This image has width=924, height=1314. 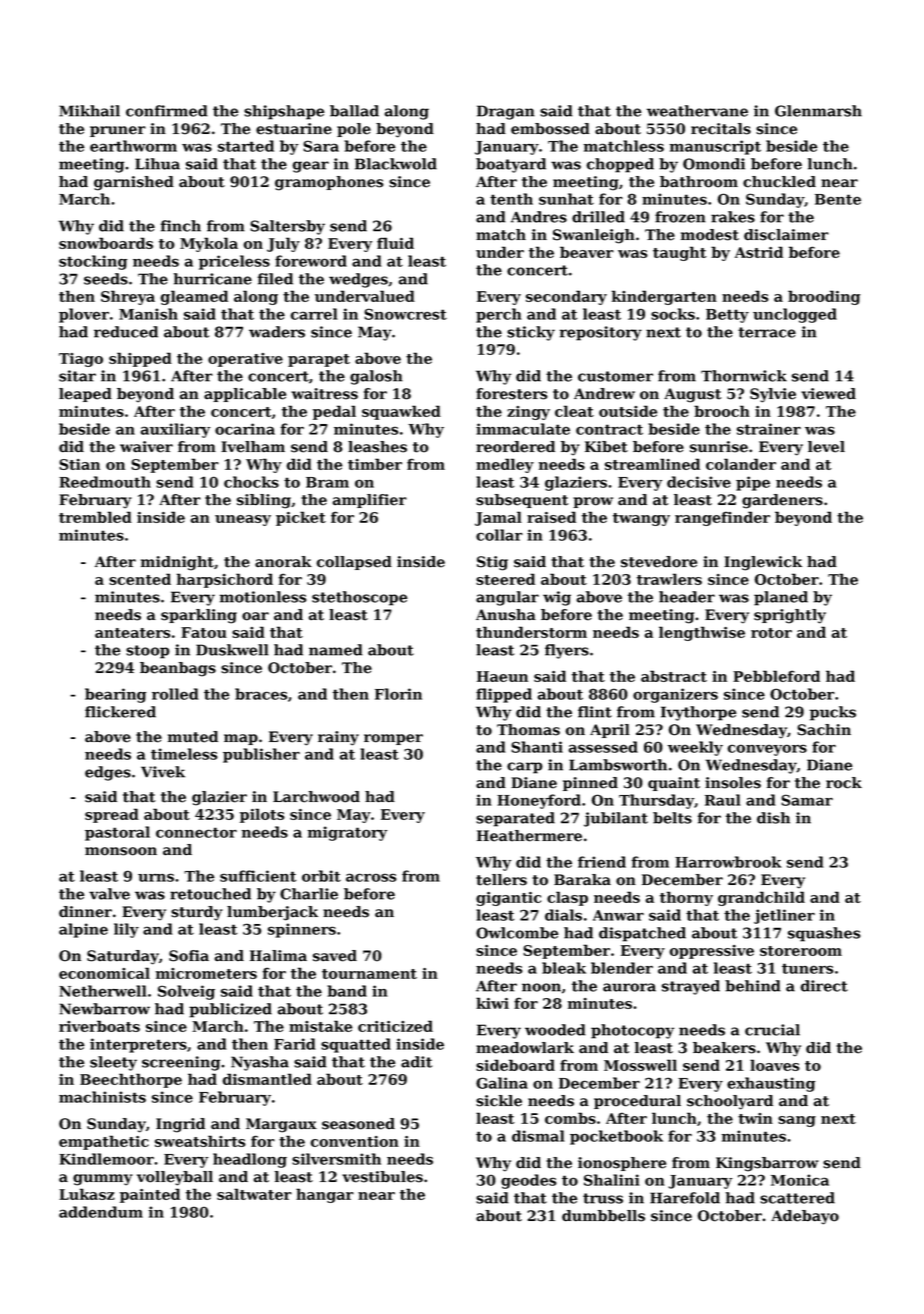 I want to click on publisher, so click(x=261, y=755).
